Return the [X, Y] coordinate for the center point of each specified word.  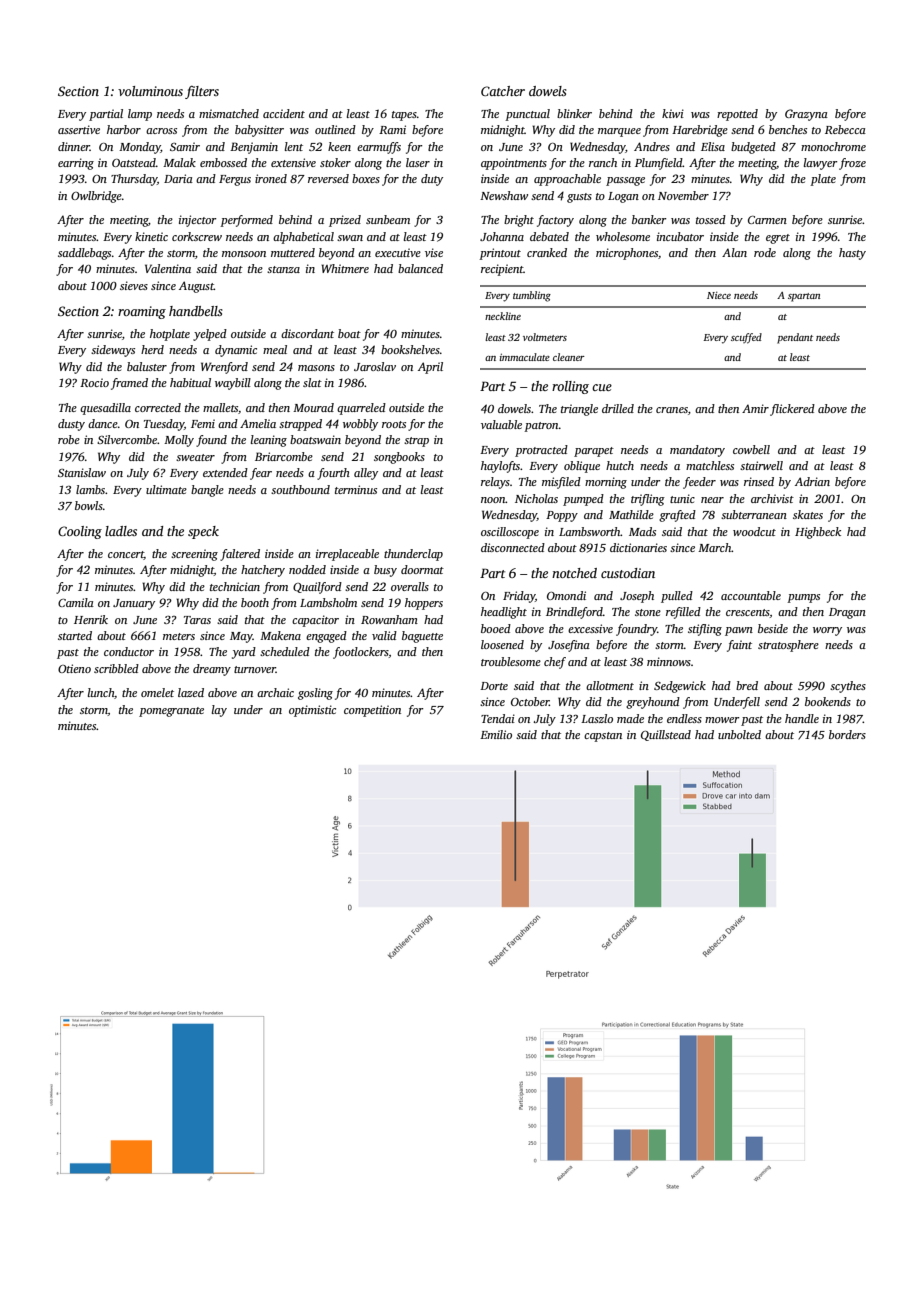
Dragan [847, 613]
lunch [101, 692]
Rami [392, 129]
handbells [196, 311]
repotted [737, 115]
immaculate [525, 357]
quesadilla [105, 409]
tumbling [532, 296]
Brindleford [574, 613]
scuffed [746, 338]
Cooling [80, 532]
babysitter [259, 131]
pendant [795, 338]
